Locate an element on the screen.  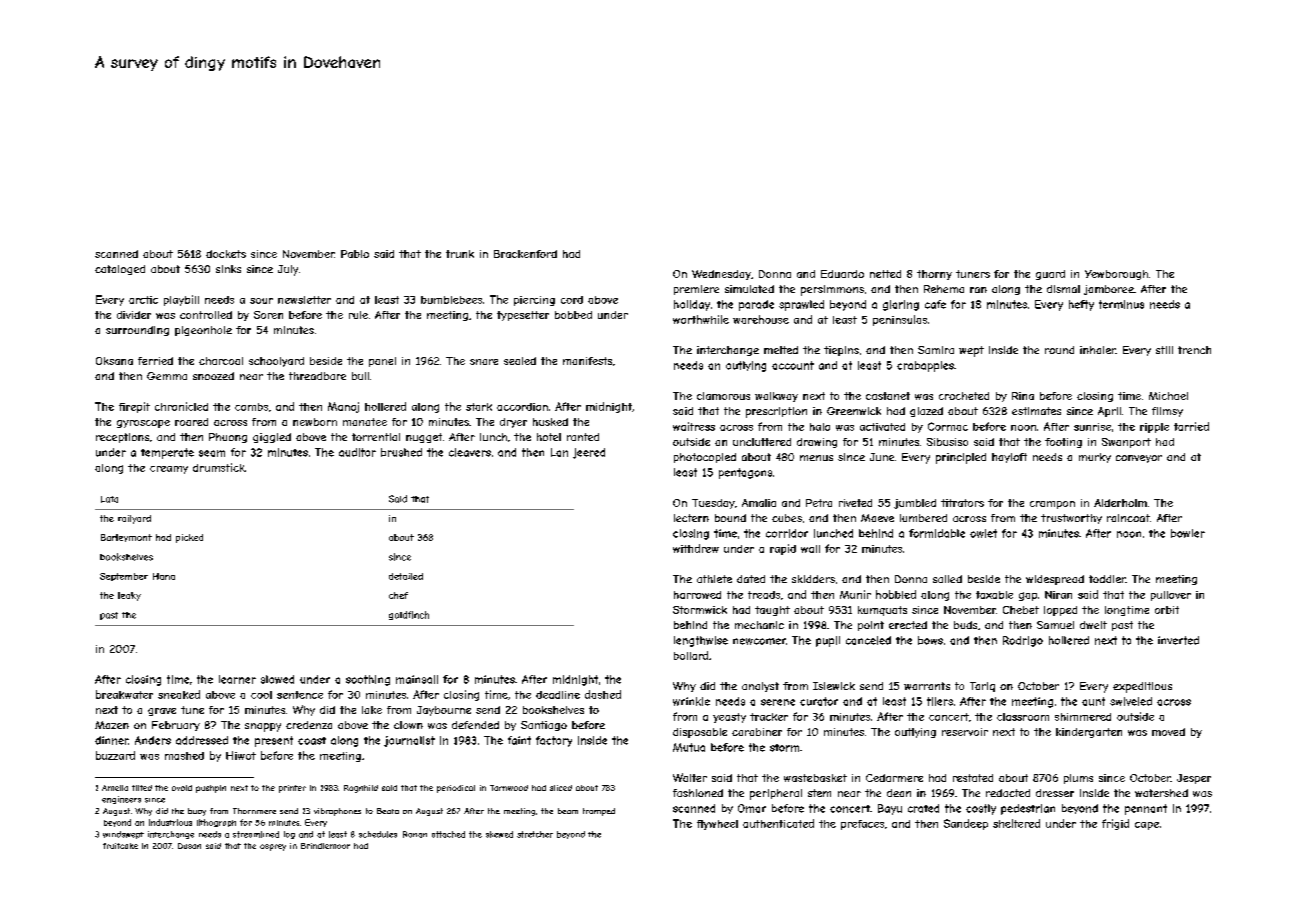
cataloged is located at coordinates (120, 270).
